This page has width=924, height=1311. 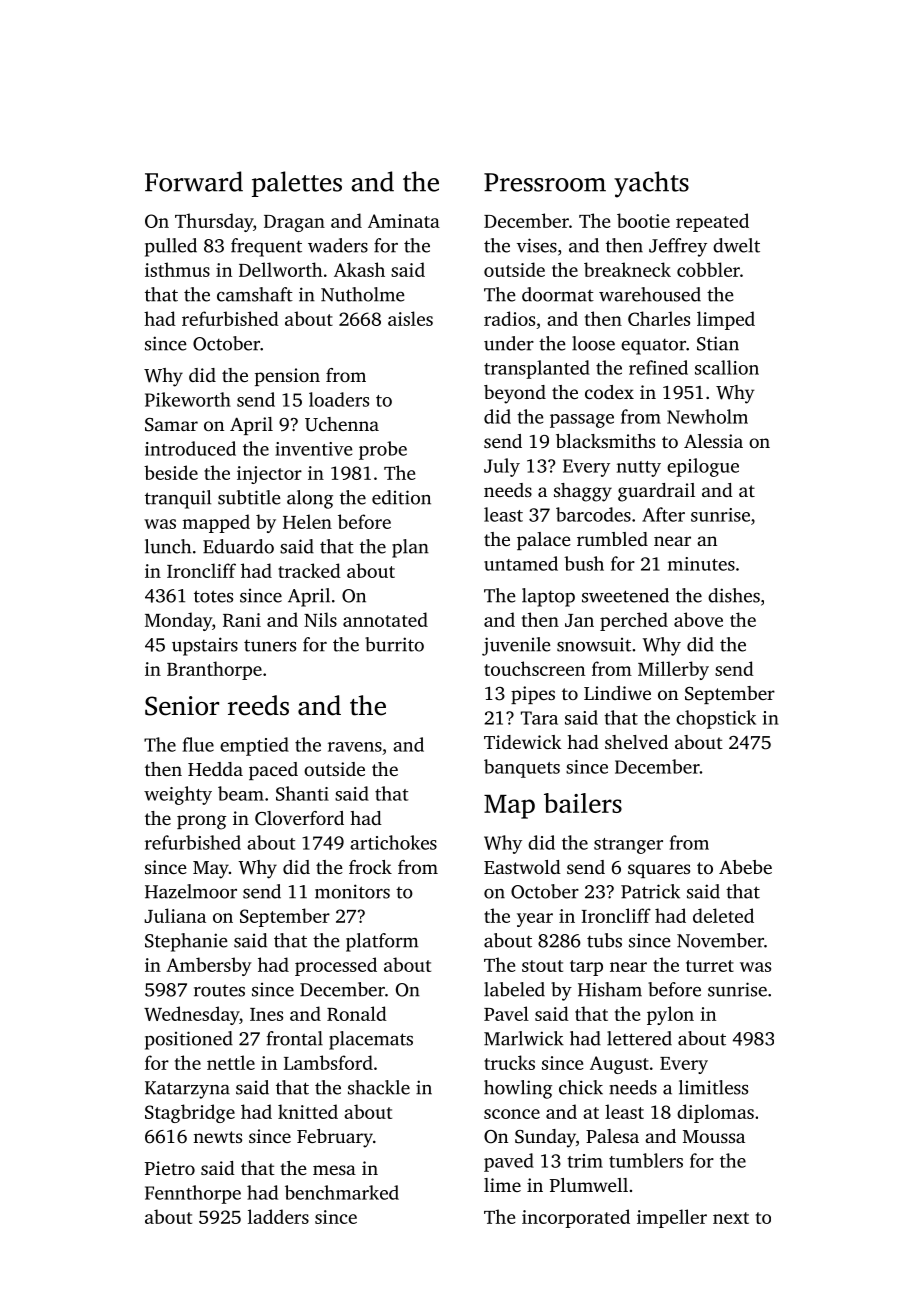 I want to click on pension, so click(x=287, y=377).
